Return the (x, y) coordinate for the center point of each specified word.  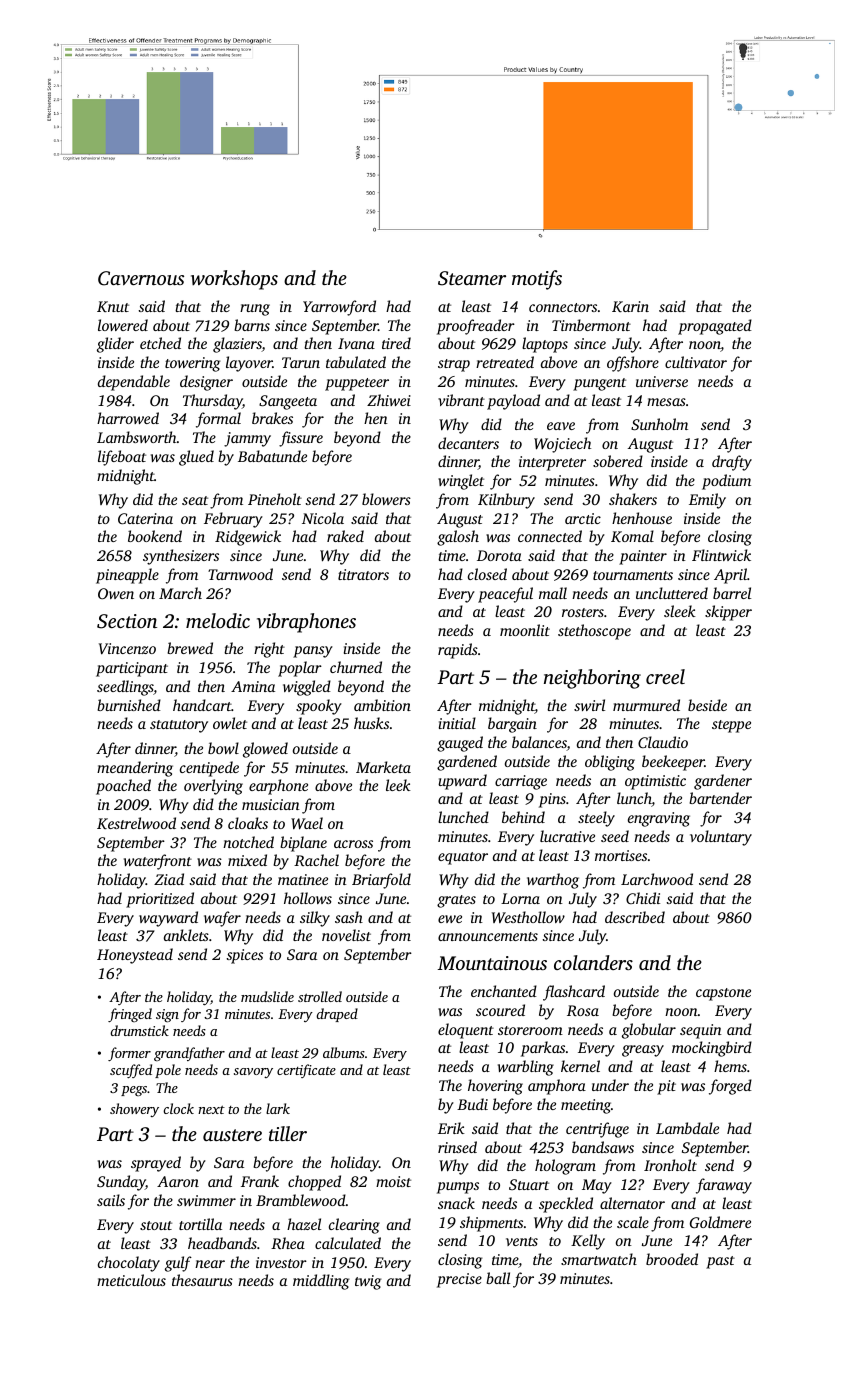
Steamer (472, 278)
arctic (583, 518)
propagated (715, 327)
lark (278, 1108)
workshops (234, 280)
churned (356, 667)
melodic (218, 620)
